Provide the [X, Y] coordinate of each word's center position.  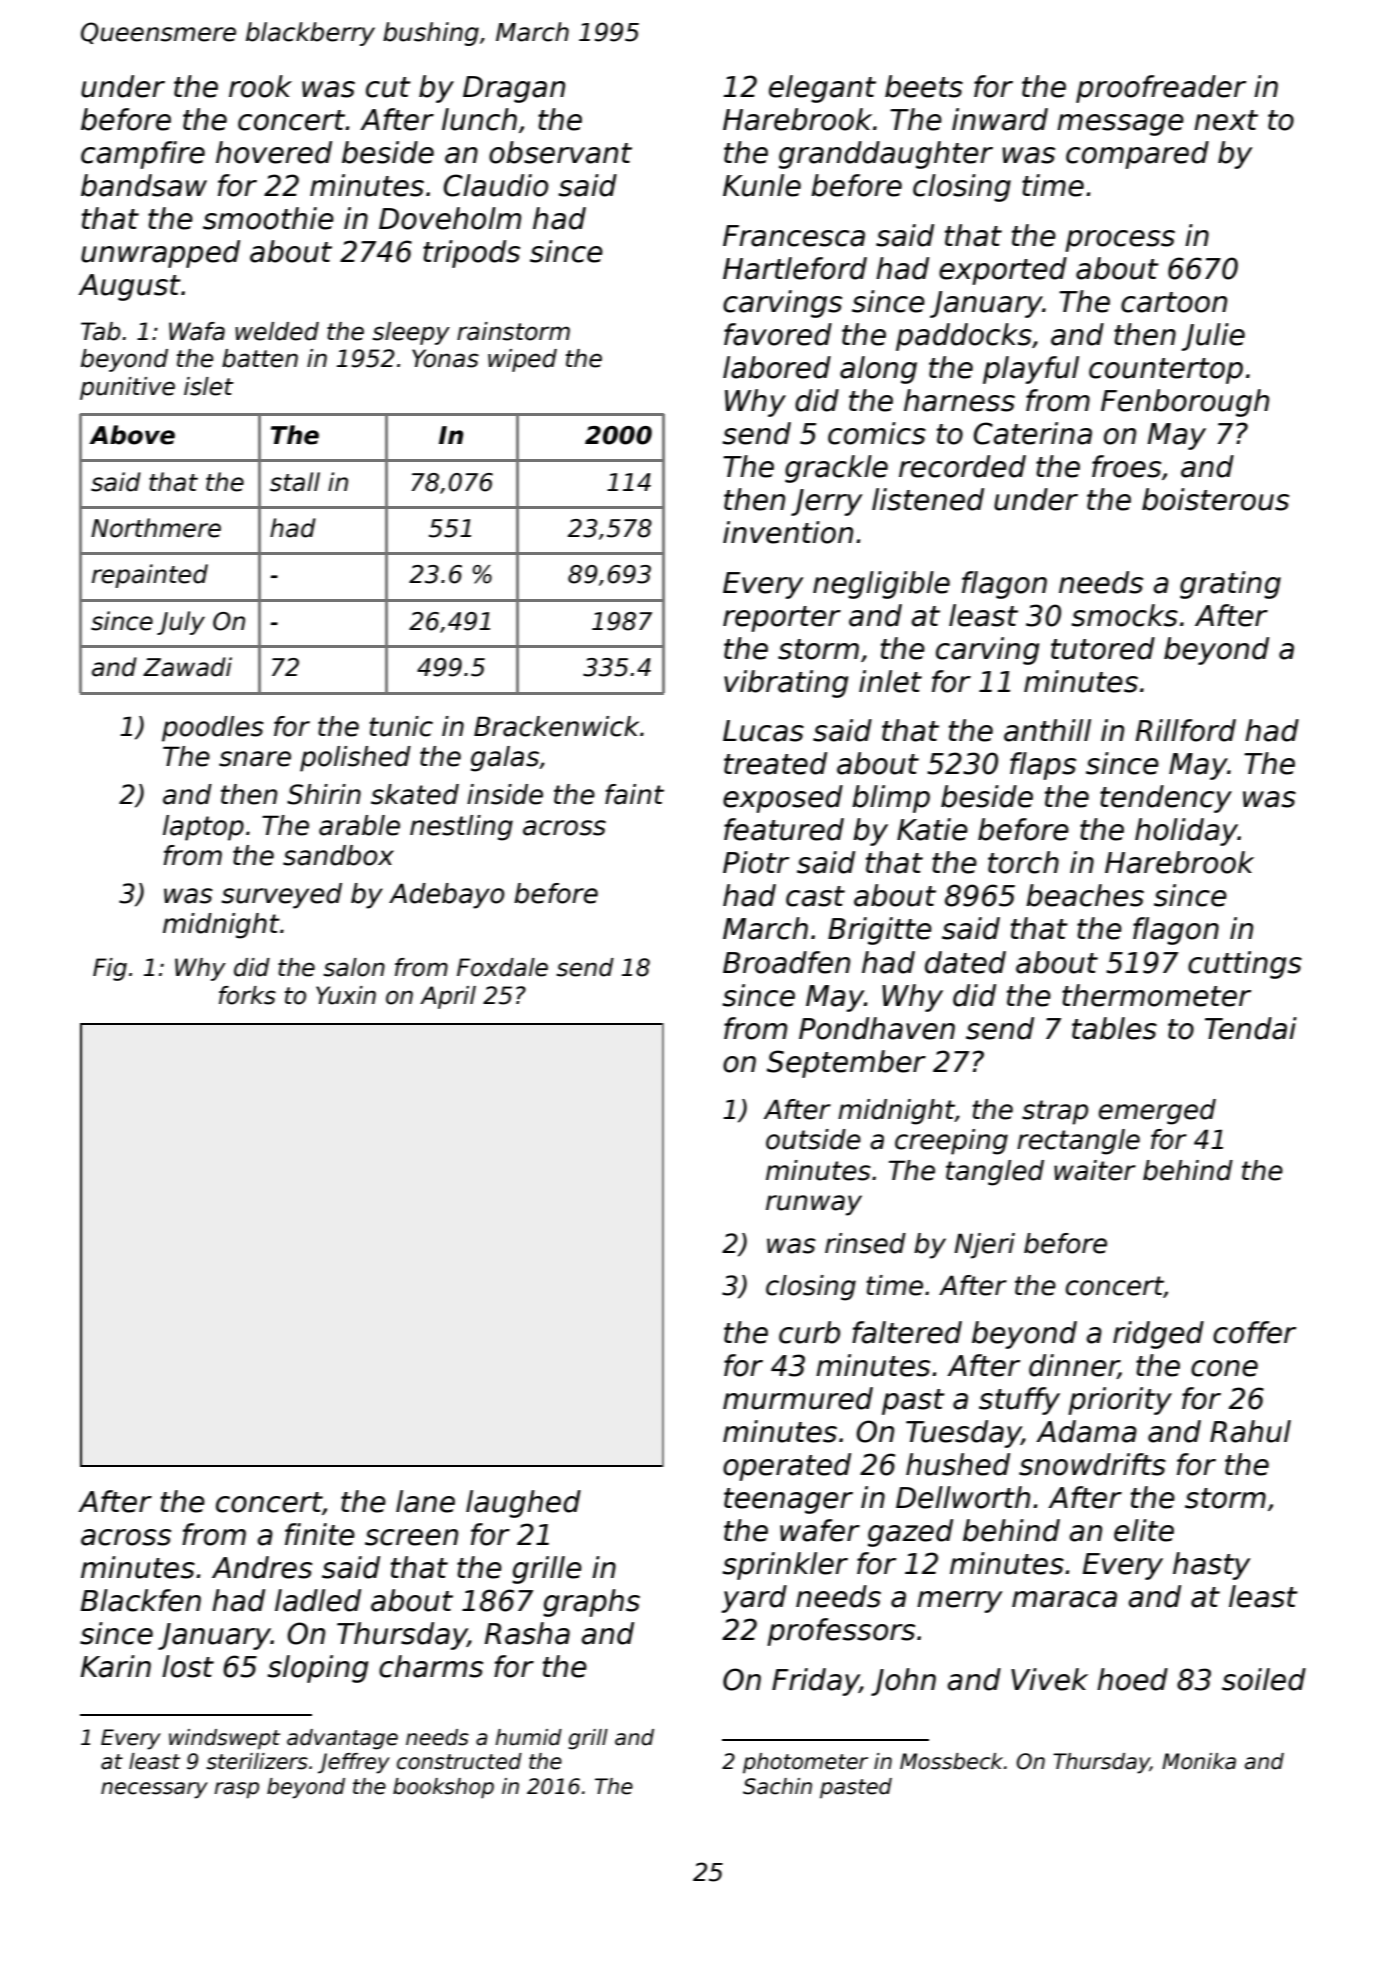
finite [320, 1534]
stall [295, 482]
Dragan [514, 89]
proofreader [1161, 89]
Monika [1199, 1761]
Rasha [527, 1633]
